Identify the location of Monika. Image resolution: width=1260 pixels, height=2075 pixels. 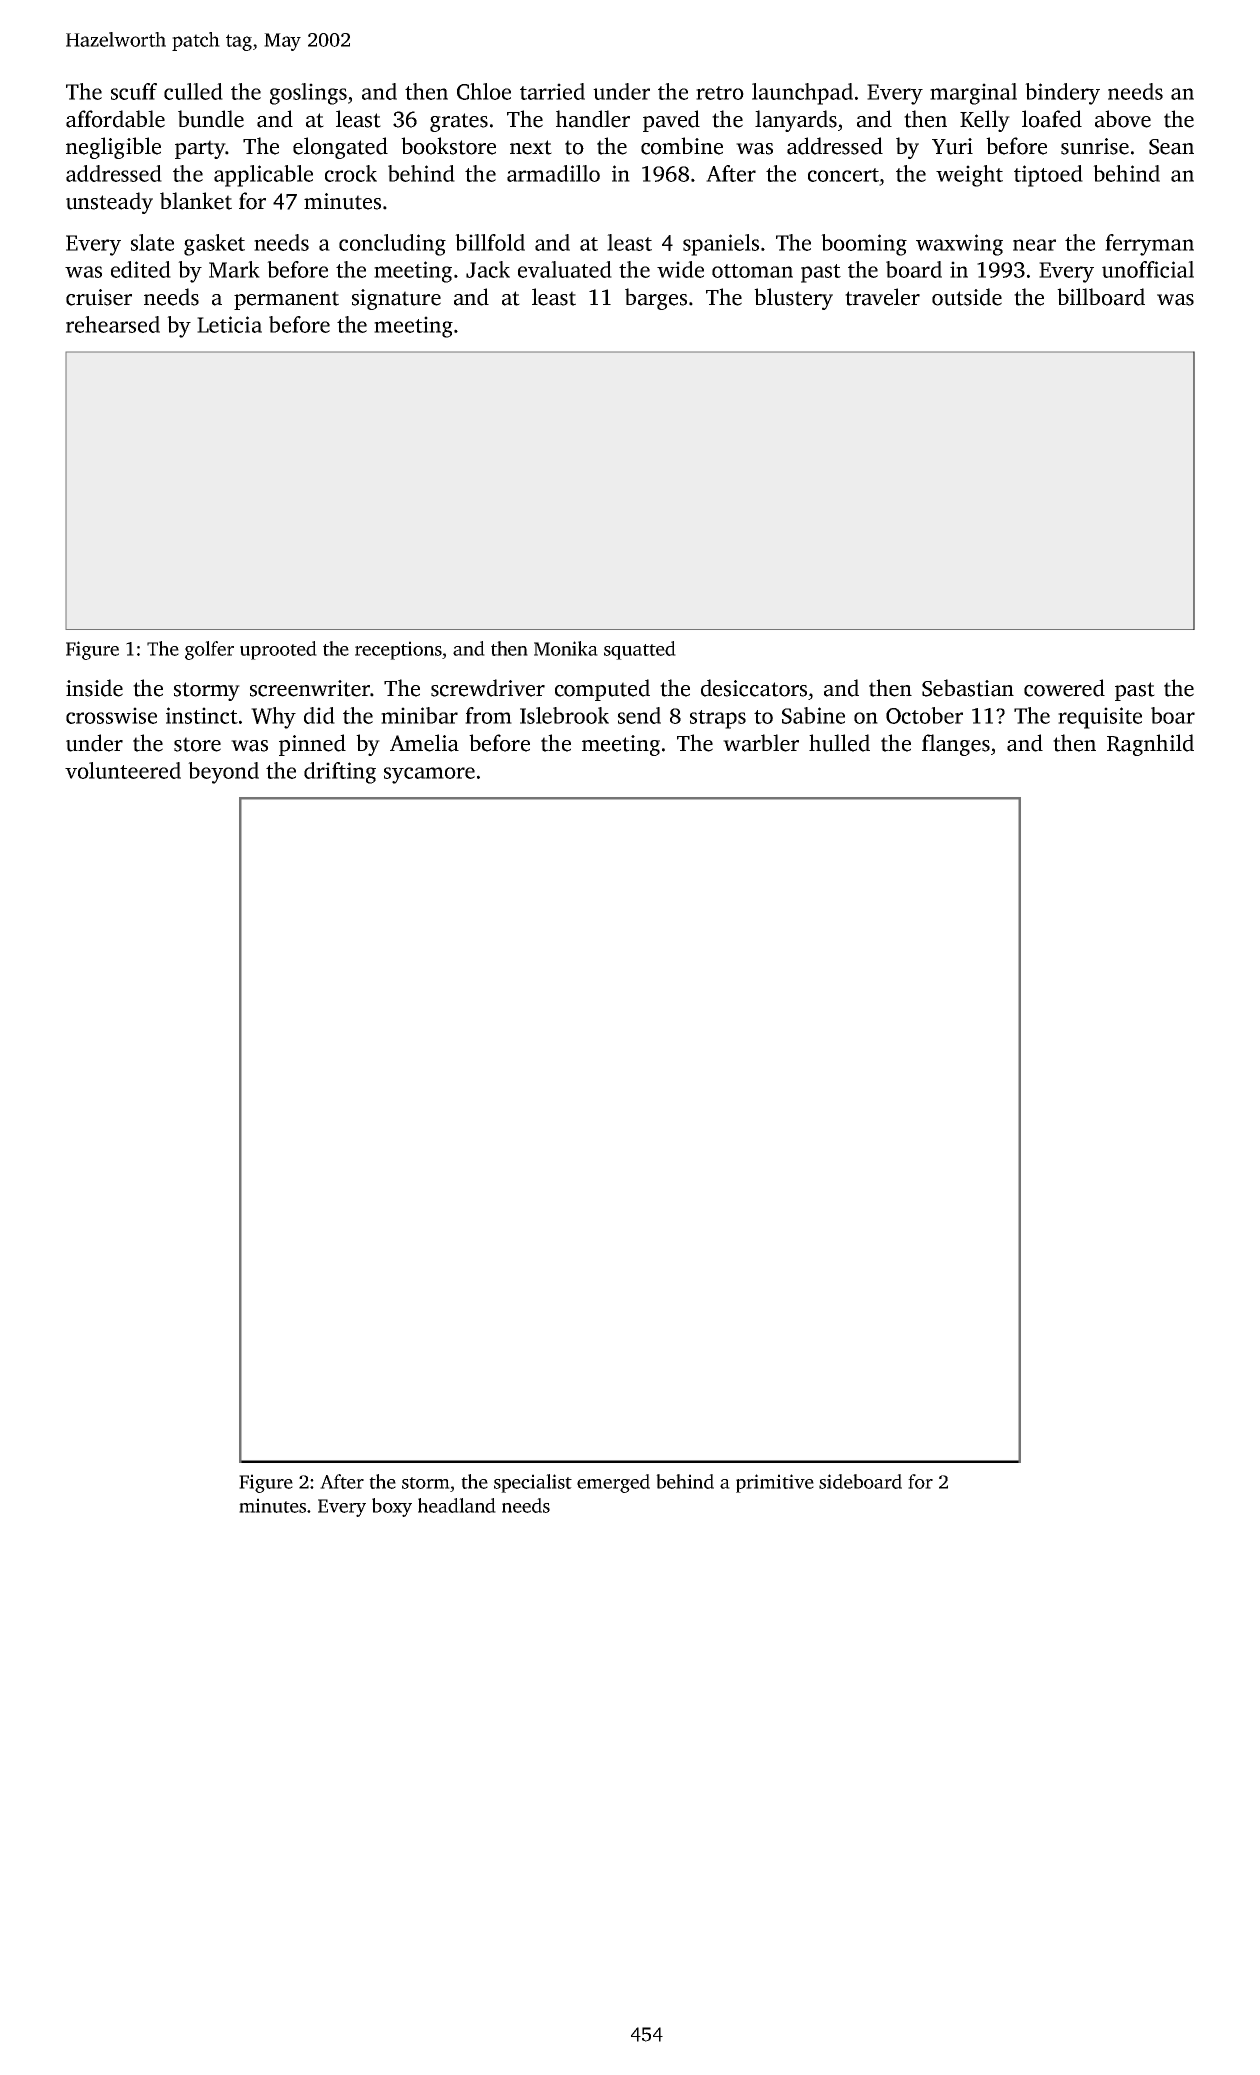
(566, 648).
